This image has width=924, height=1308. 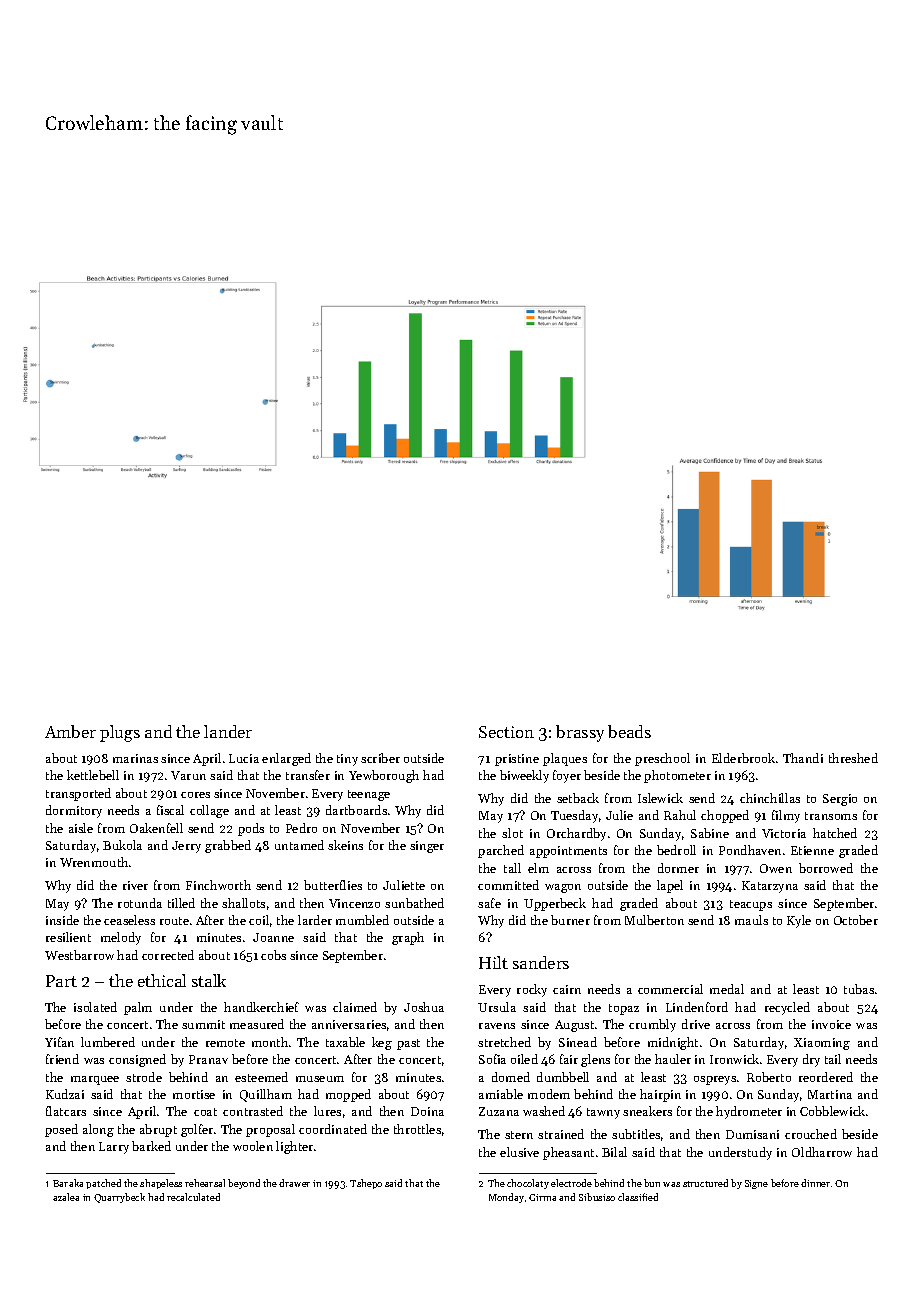 I want to click on tubas, so click(x=859, y=989).
